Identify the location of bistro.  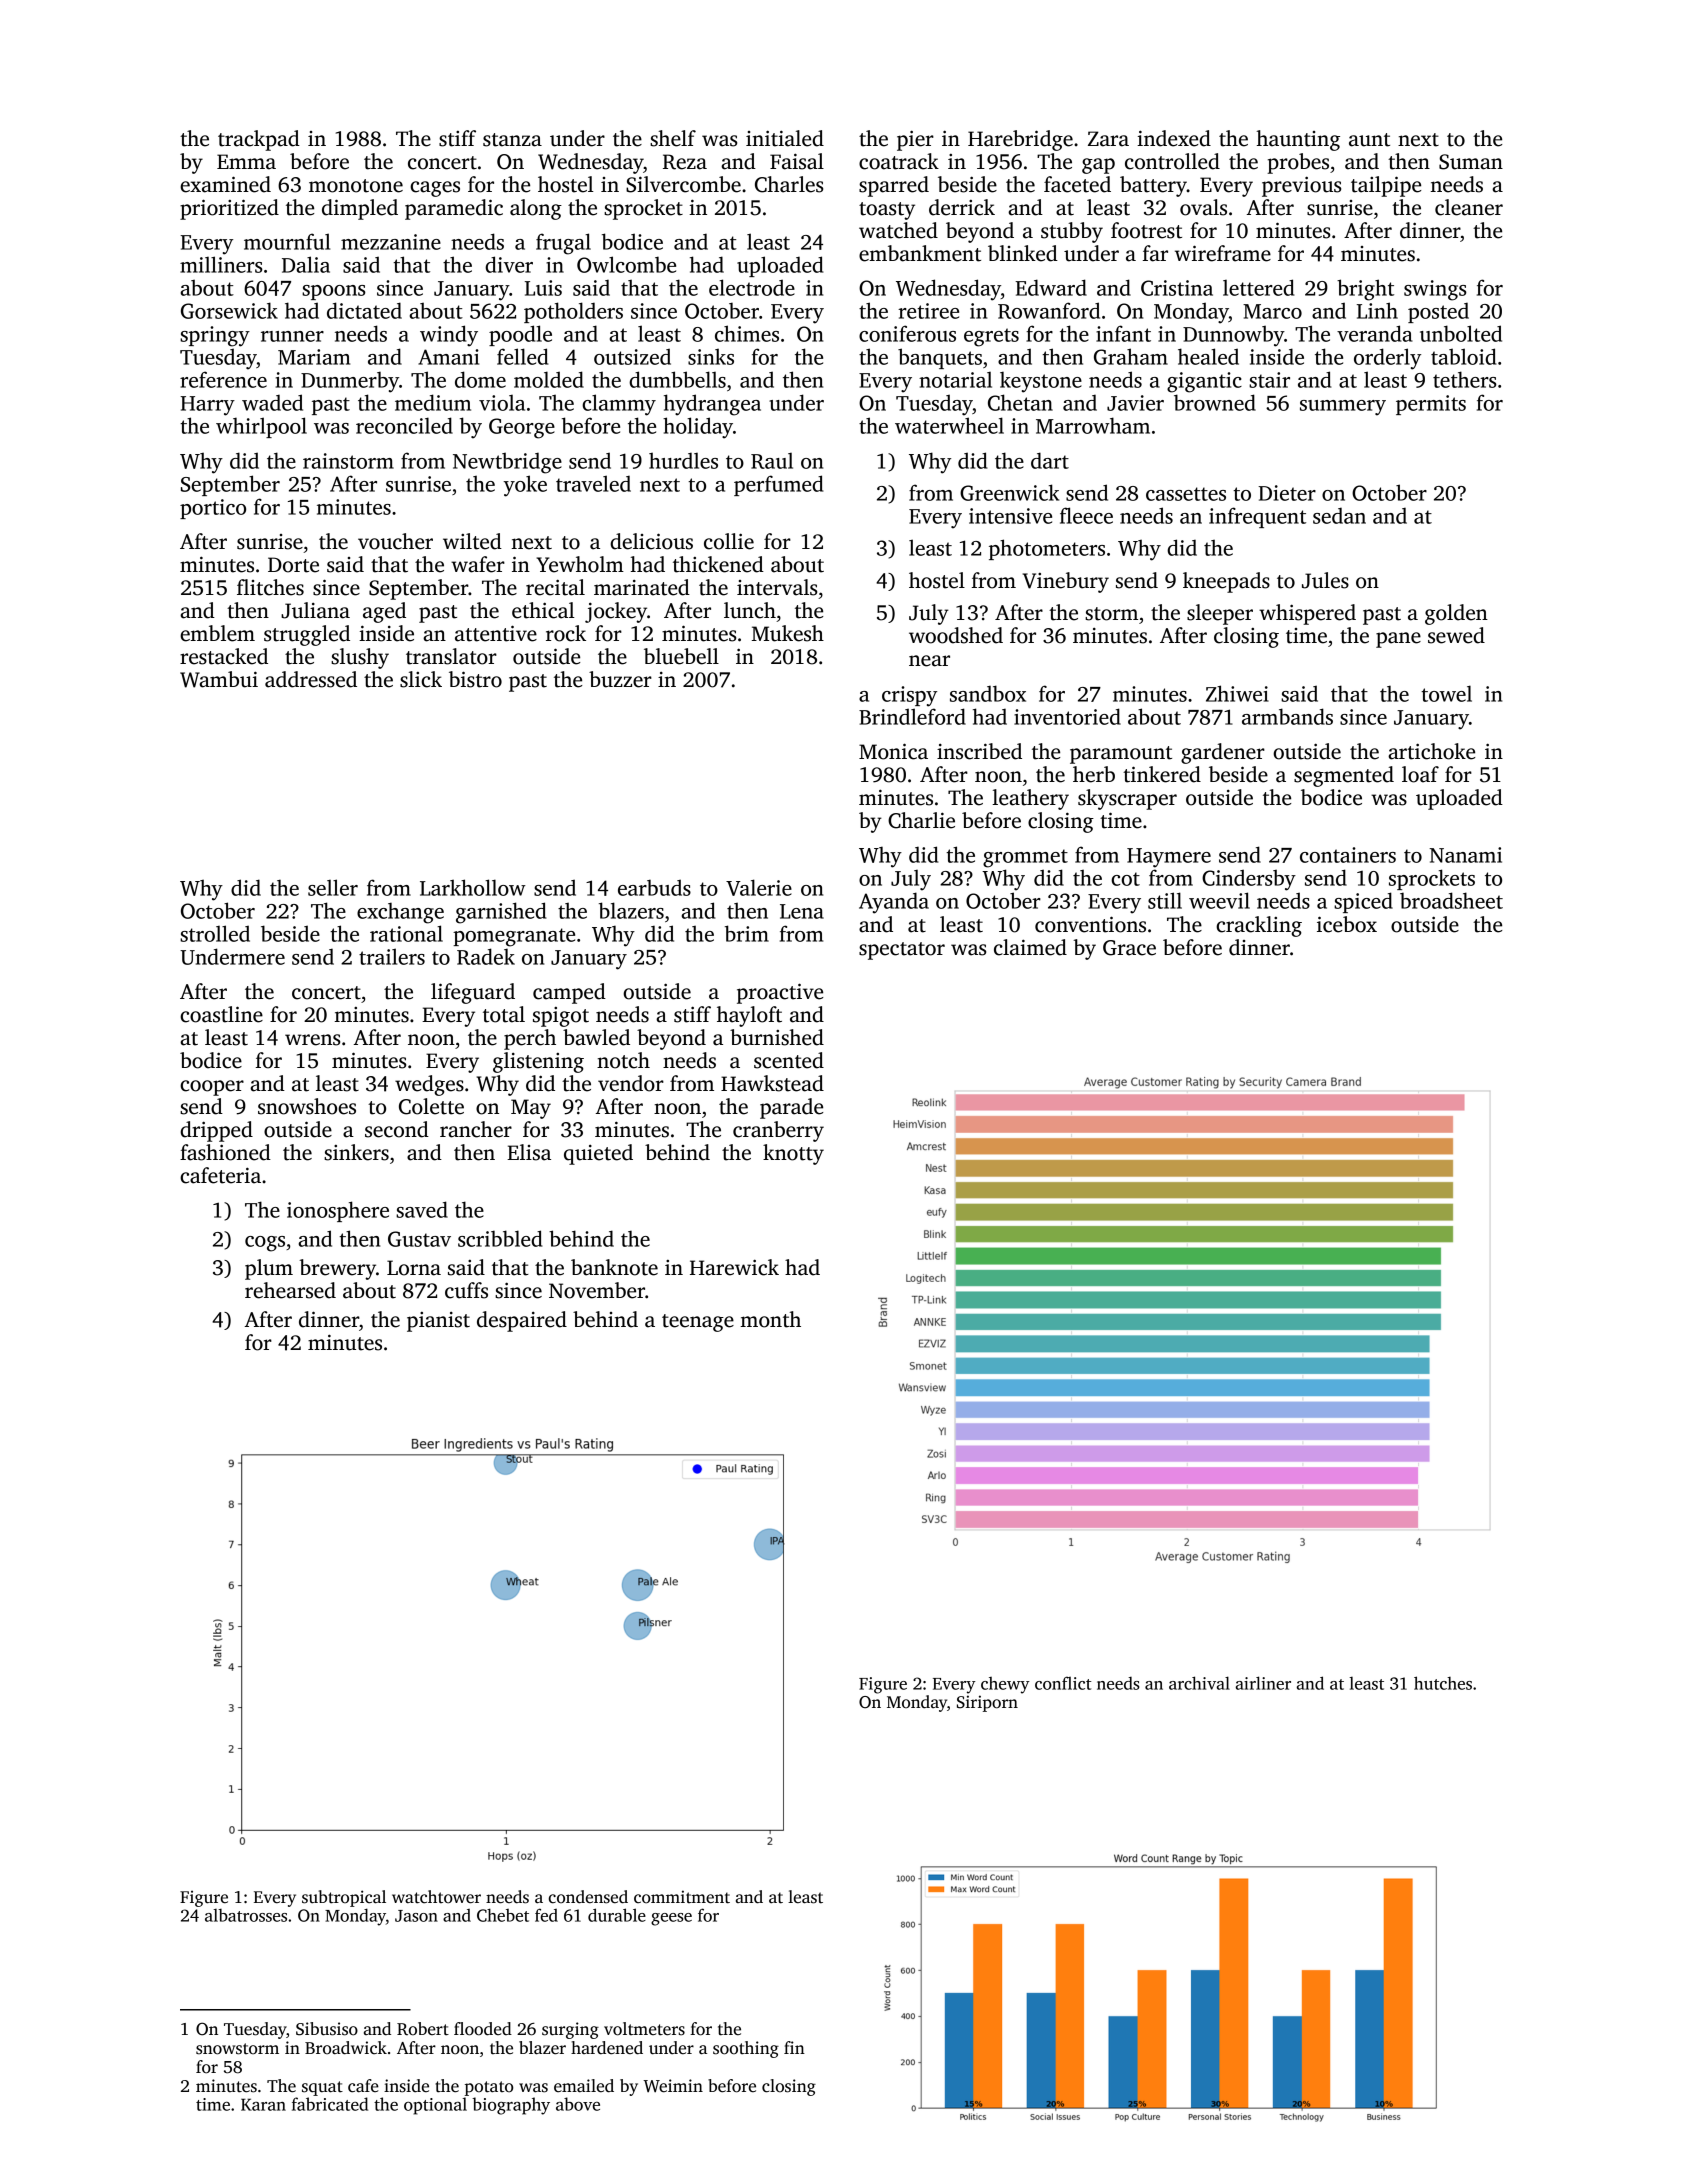
(475, 679).
